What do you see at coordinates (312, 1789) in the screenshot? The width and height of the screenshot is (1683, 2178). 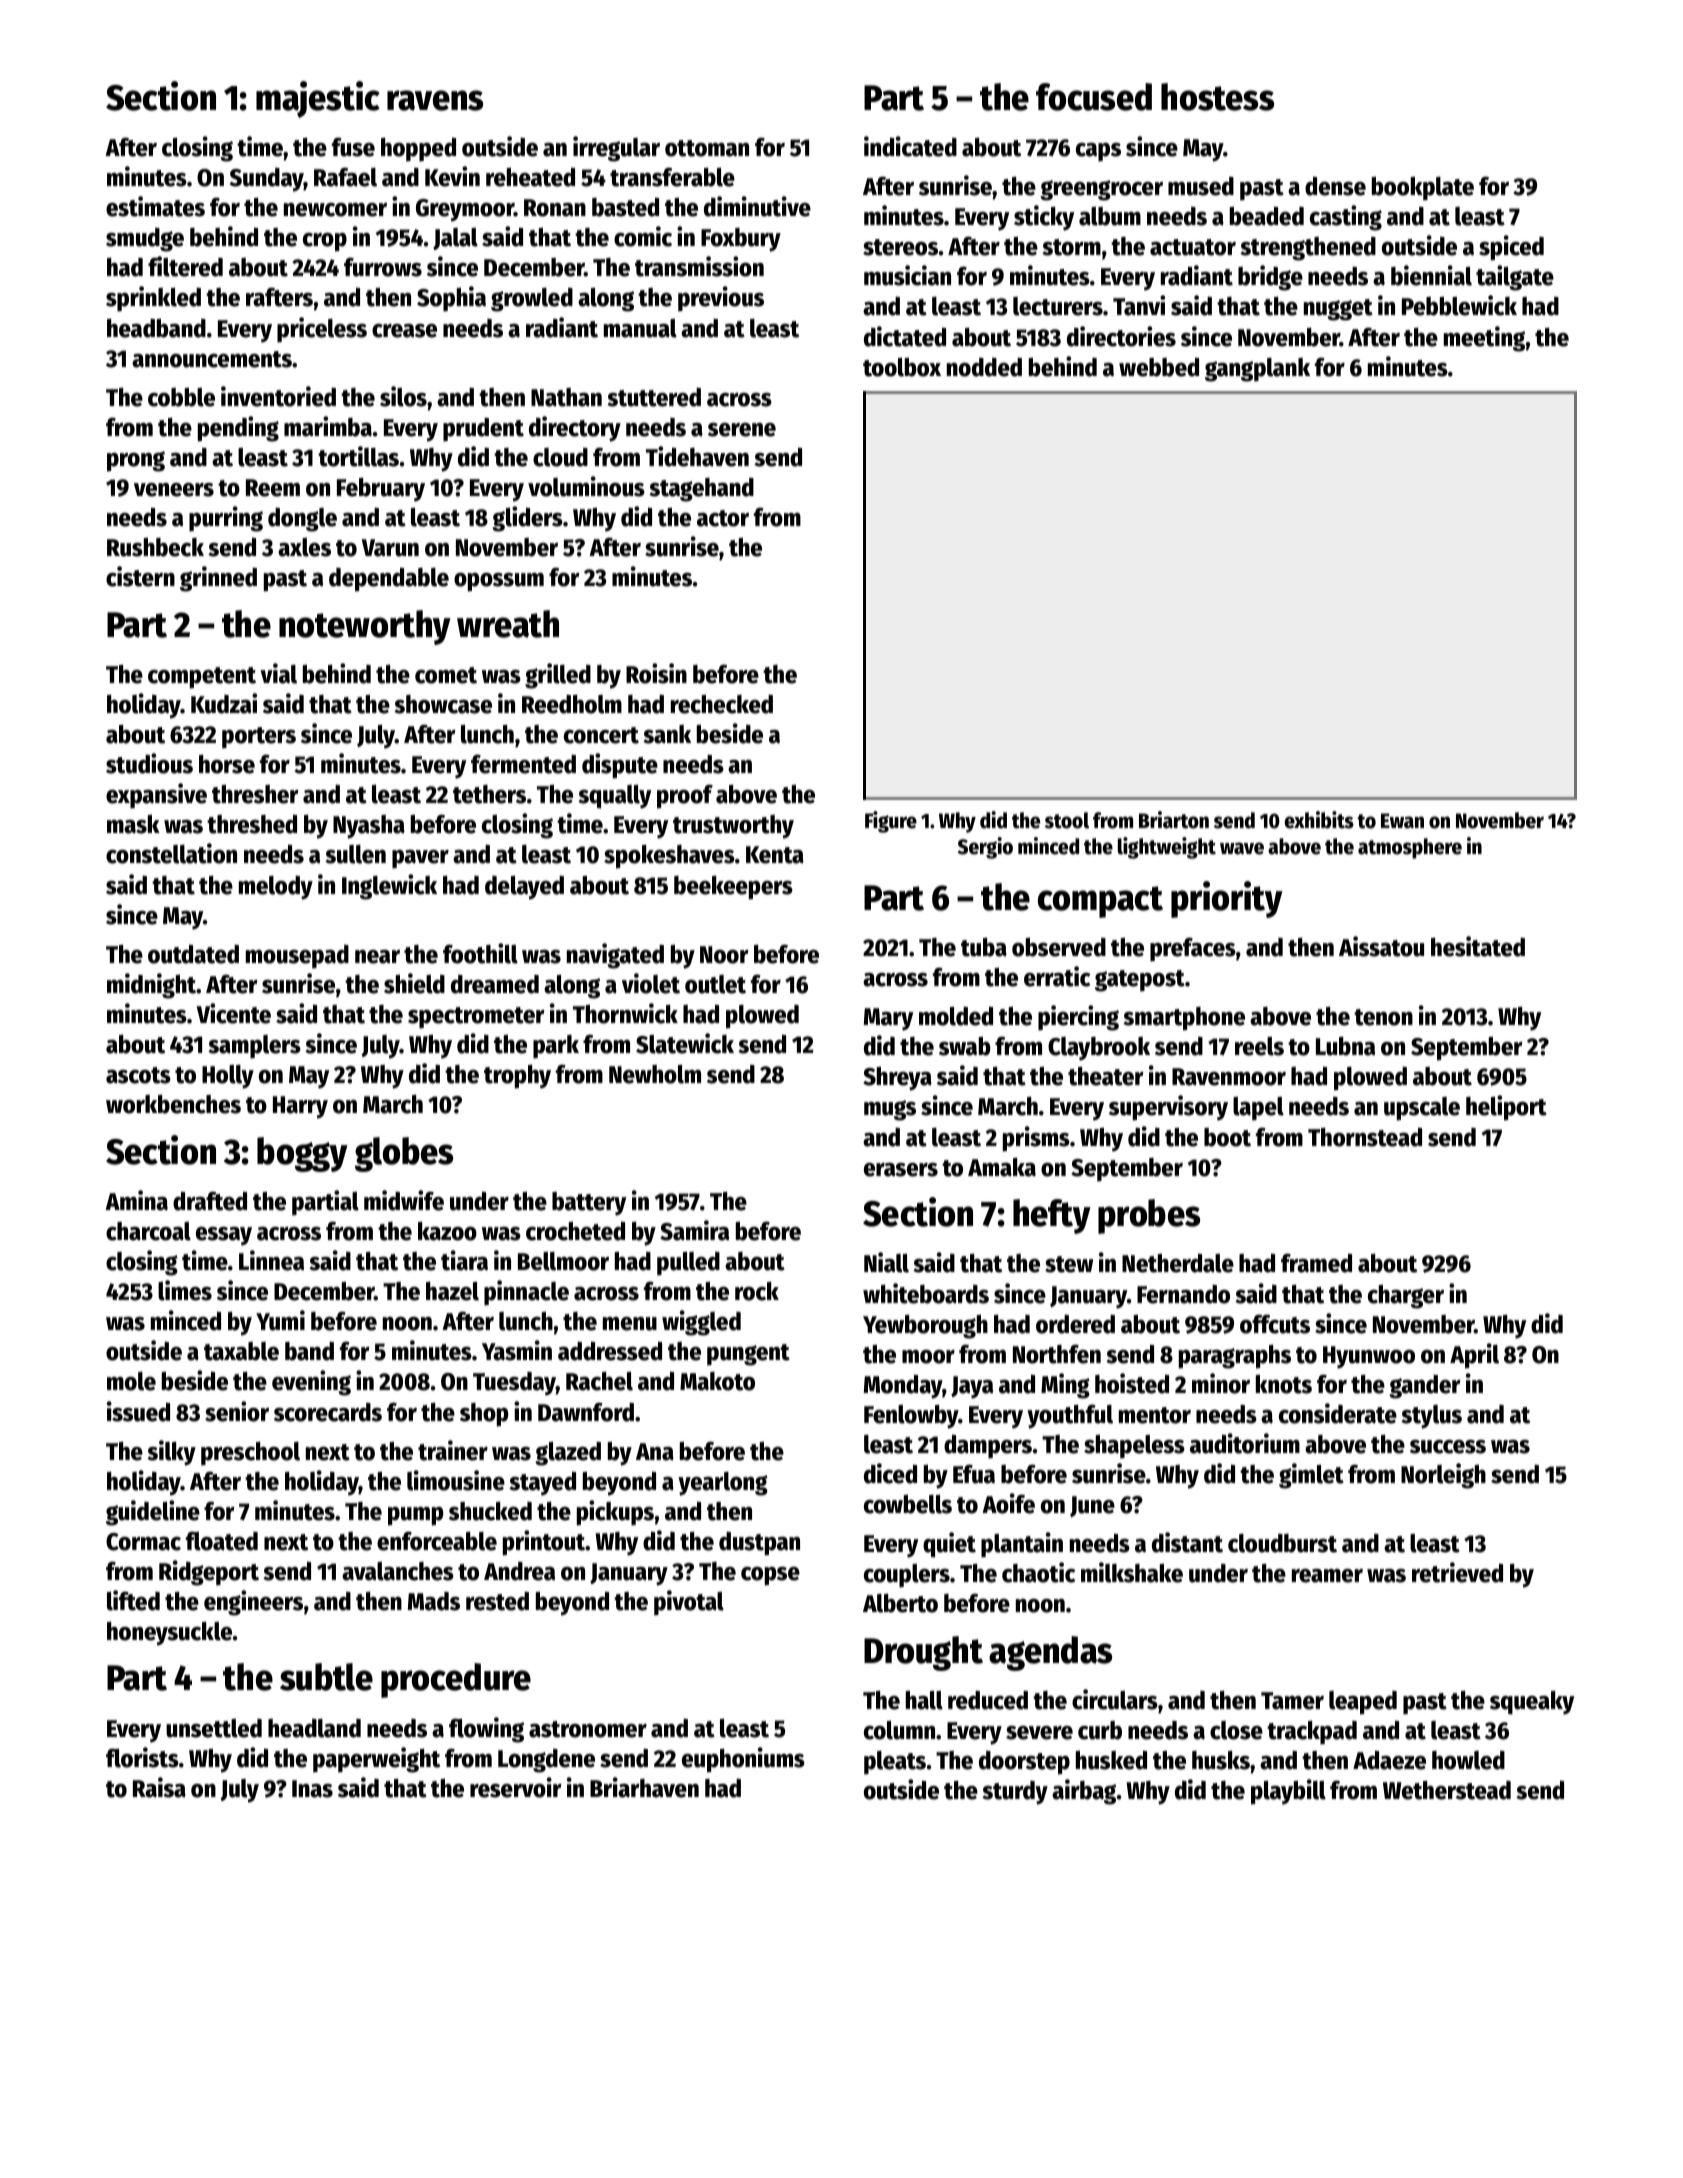 I see `Inas` at bounding box center [312, 1789].
